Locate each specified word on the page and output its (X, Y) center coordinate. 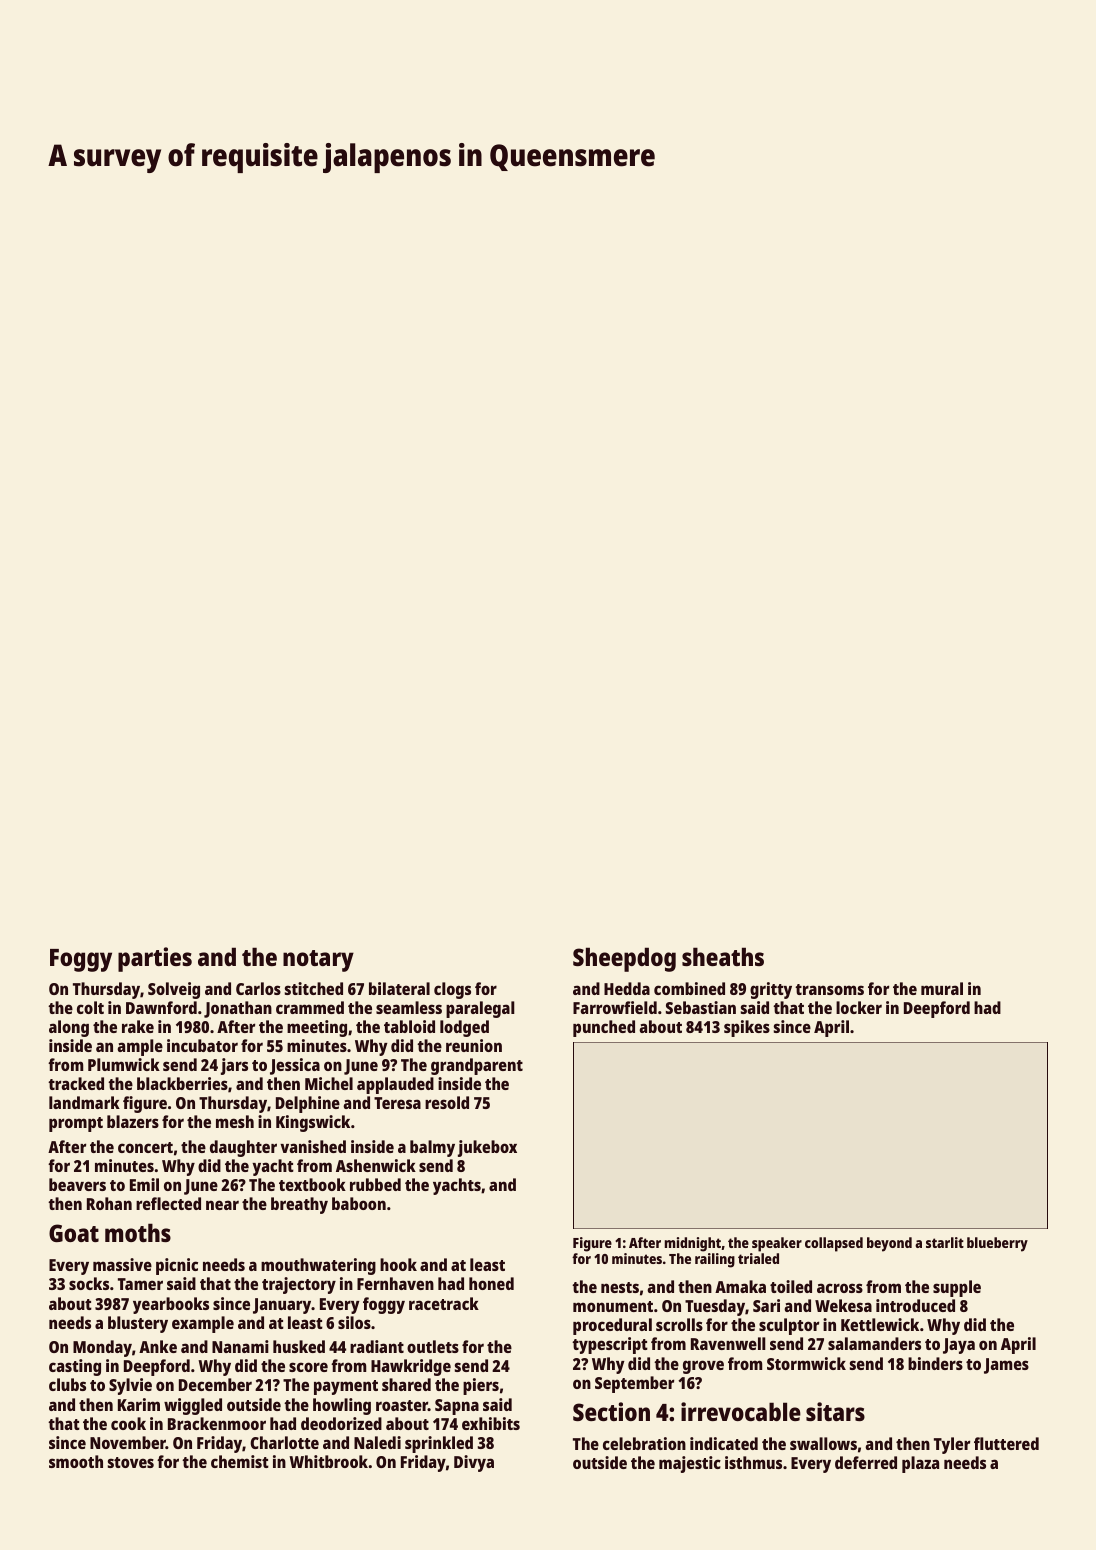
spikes (747, 1028)
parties (155, 959)
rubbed (375, 1184)
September (634, 1384)
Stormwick (806, 1363)
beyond (889, 1244)
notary (318, 961)
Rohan (109, 1203)
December (215, 1384)
